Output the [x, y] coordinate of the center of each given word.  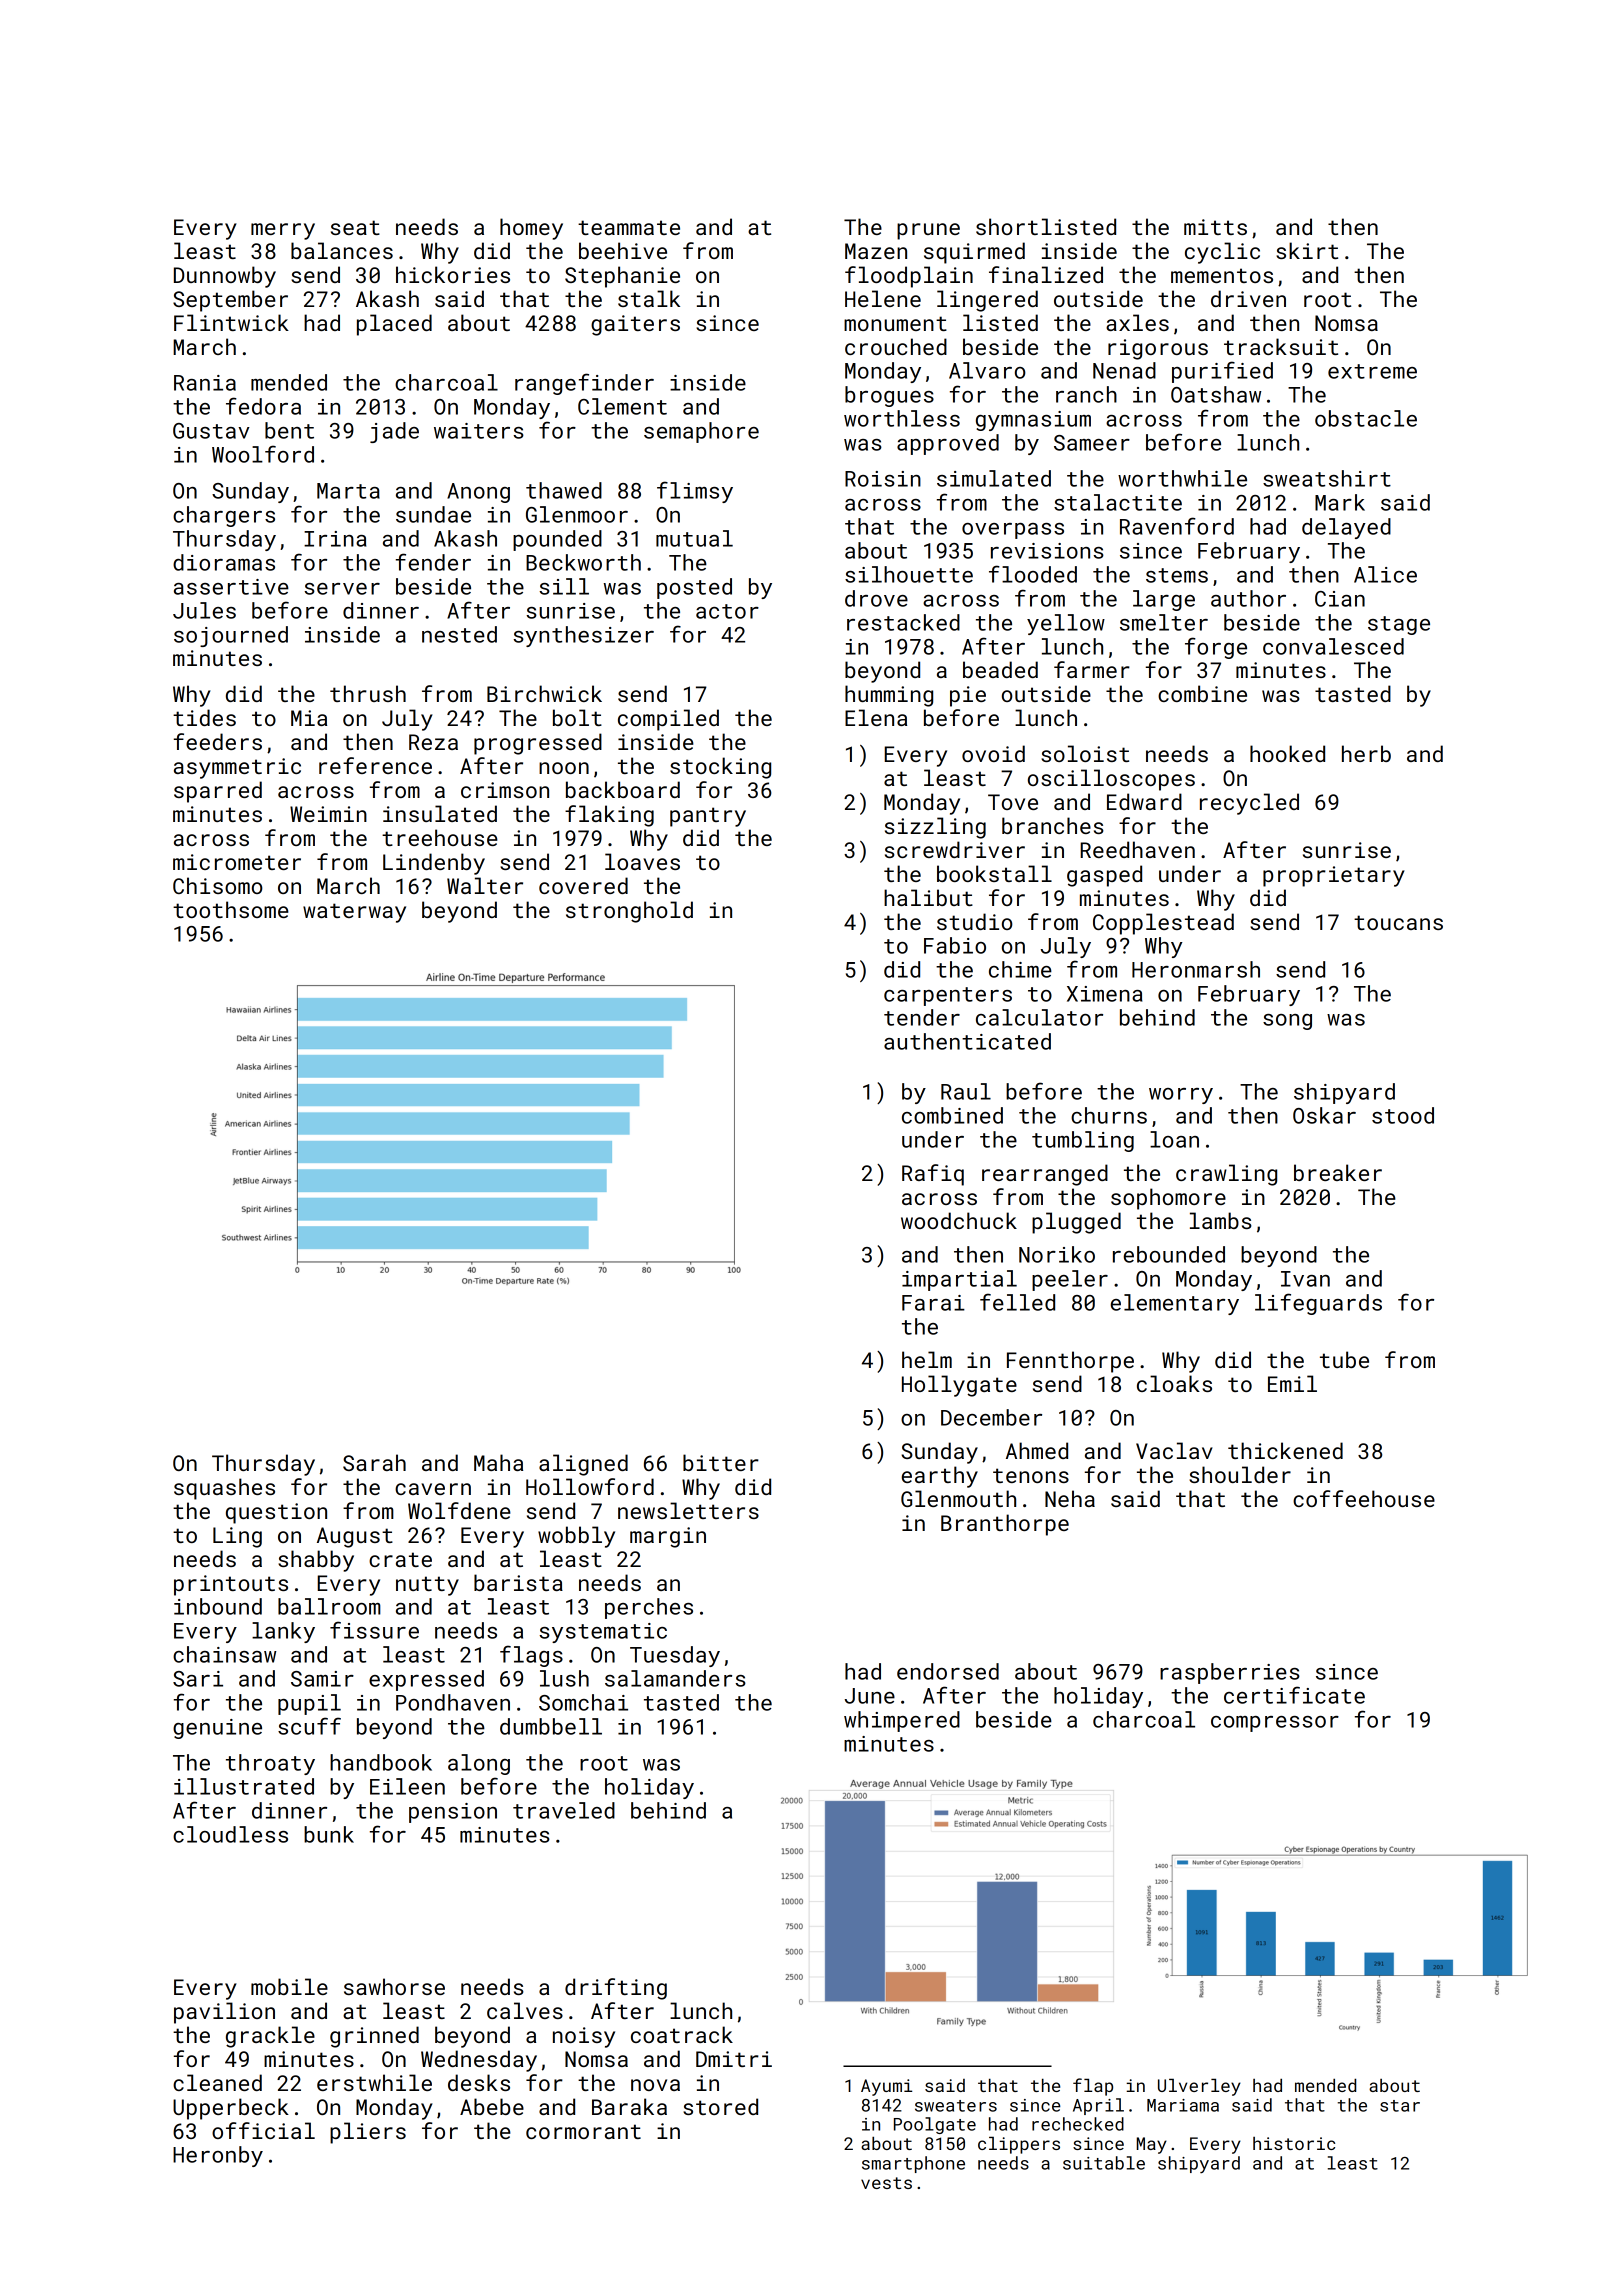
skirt [1307, 250]
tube [1344, 1359]
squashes [224, 1489]
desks [479, 2082]
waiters [479, 431]
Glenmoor [577, 514]
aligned [583, 1465]
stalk [649, 298]
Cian [1340, 599]
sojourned [231, 636]
